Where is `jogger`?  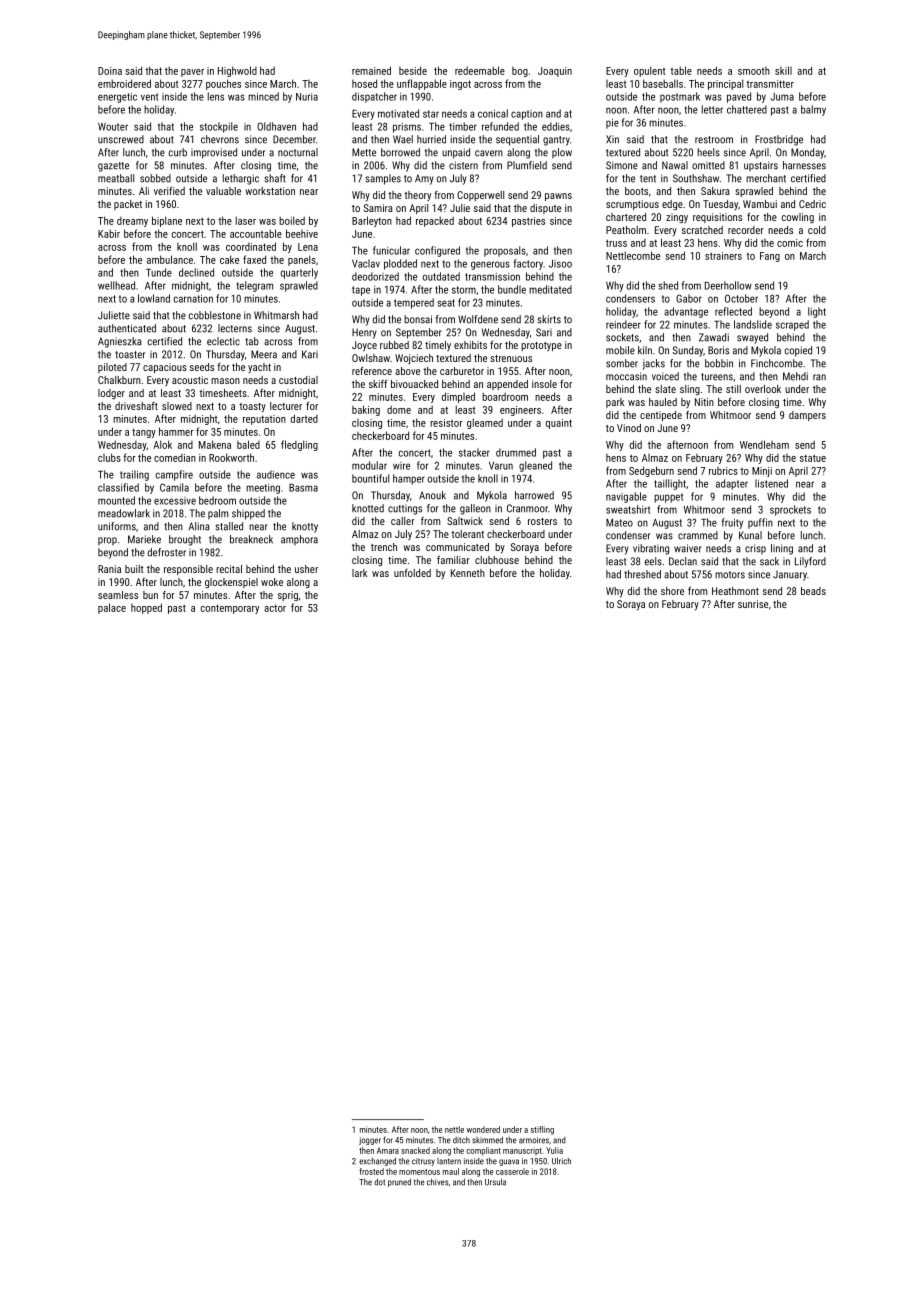 jogger is located at coordinates (370, 1141).
